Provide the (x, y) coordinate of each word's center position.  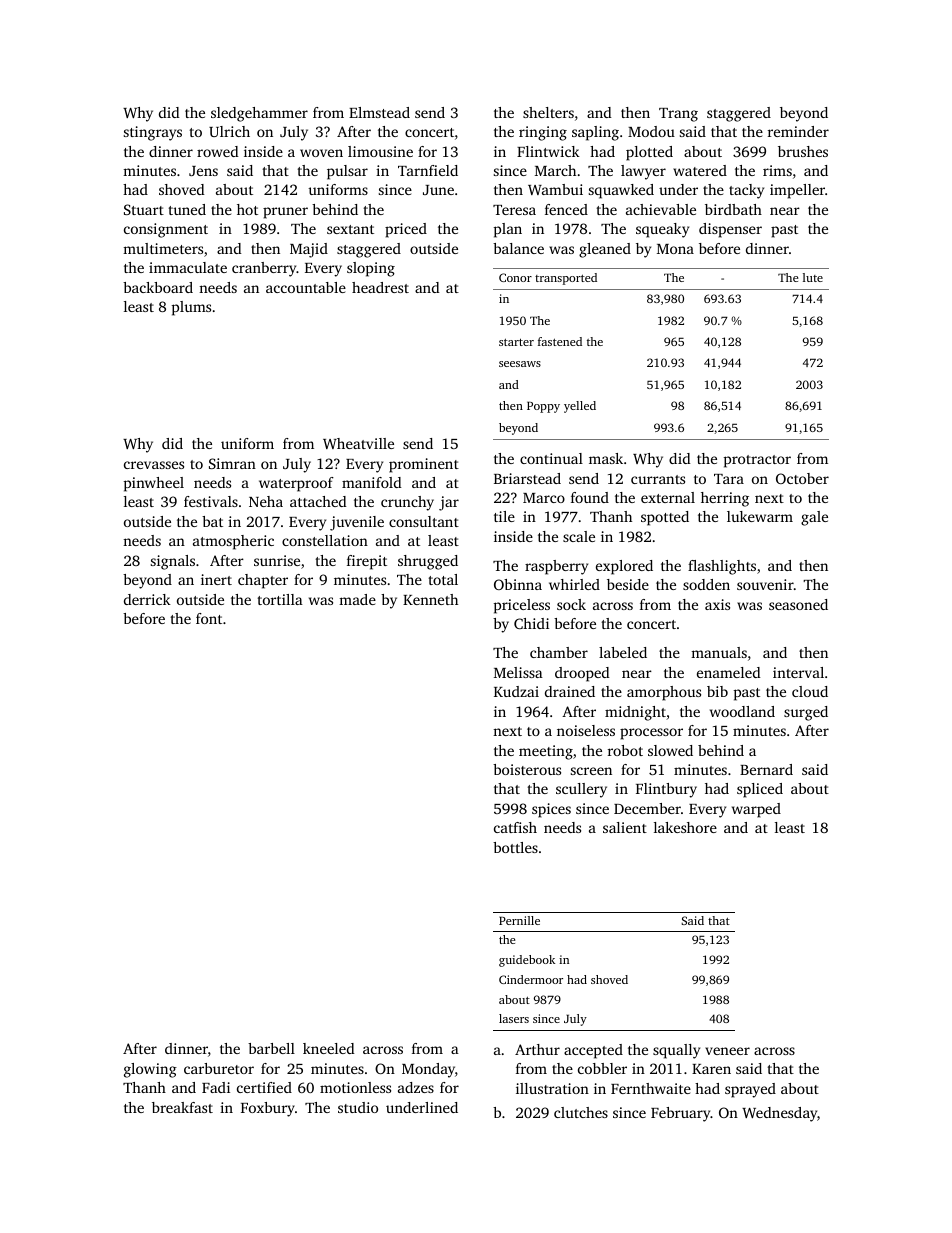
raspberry (556, 567)
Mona (675, 249)
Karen (711, 1069)
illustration (552, 1088)
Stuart (144, 209)
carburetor (219, 1068)
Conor (515, 277)
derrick (147, 599)
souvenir (765, 584)
